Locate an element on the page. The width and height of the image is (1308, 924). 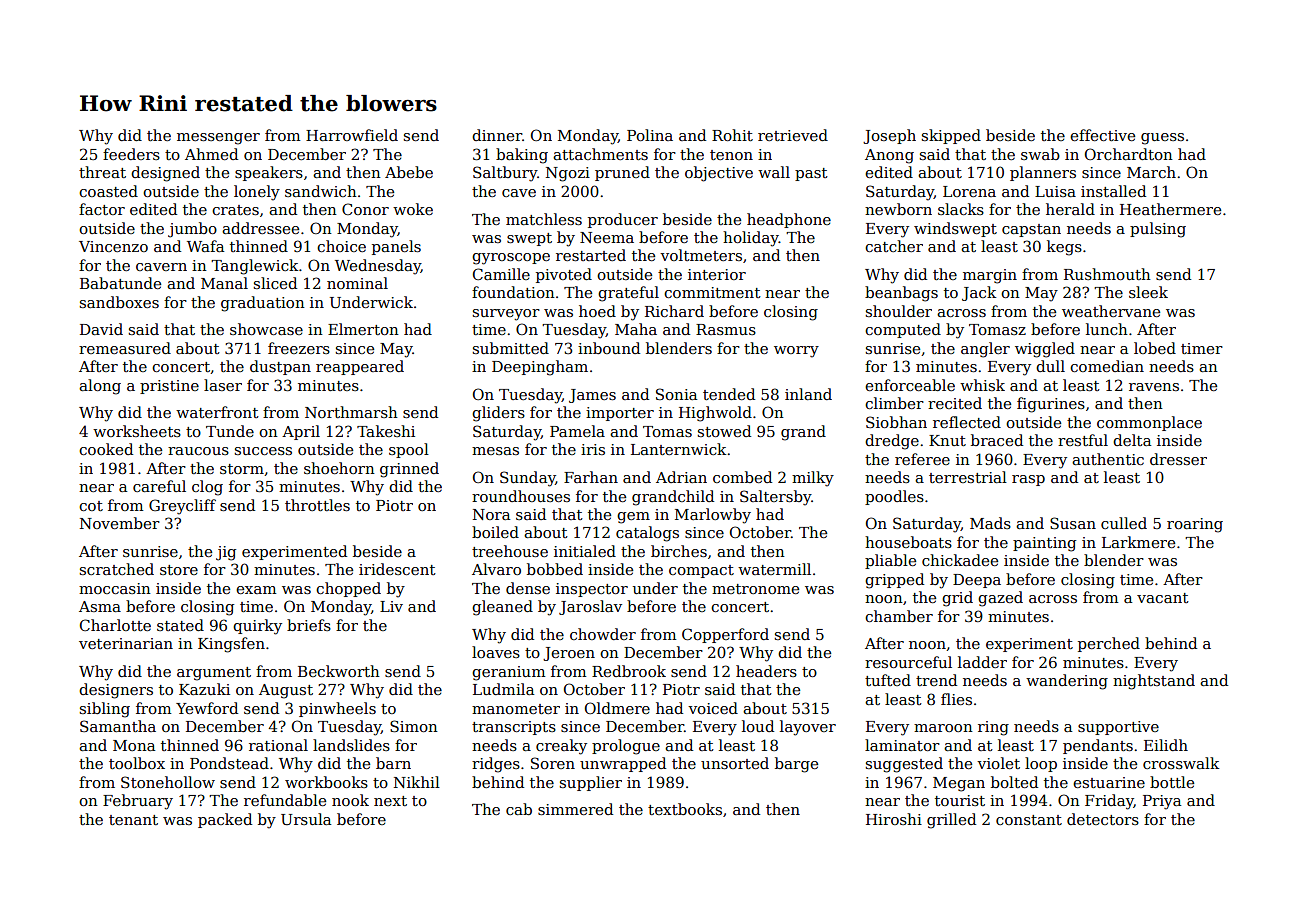
Ursula is located at coordinates (306, 819).
